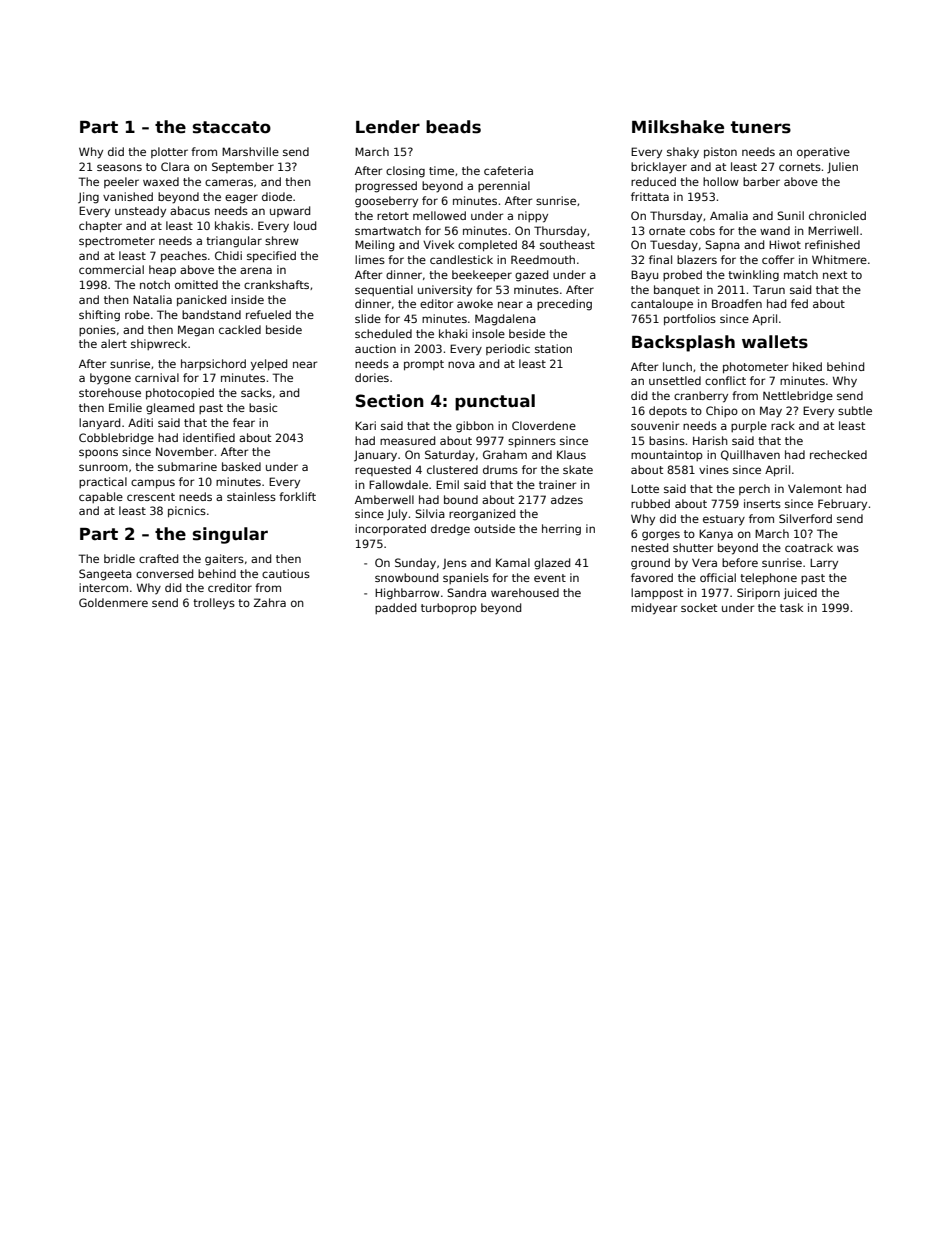 Image resolution: width=952 pixels, height=1233 pixels. What do you see at coordinates (99, 316) in the document?
I see `shifting` at bounding box center [99, 316].
